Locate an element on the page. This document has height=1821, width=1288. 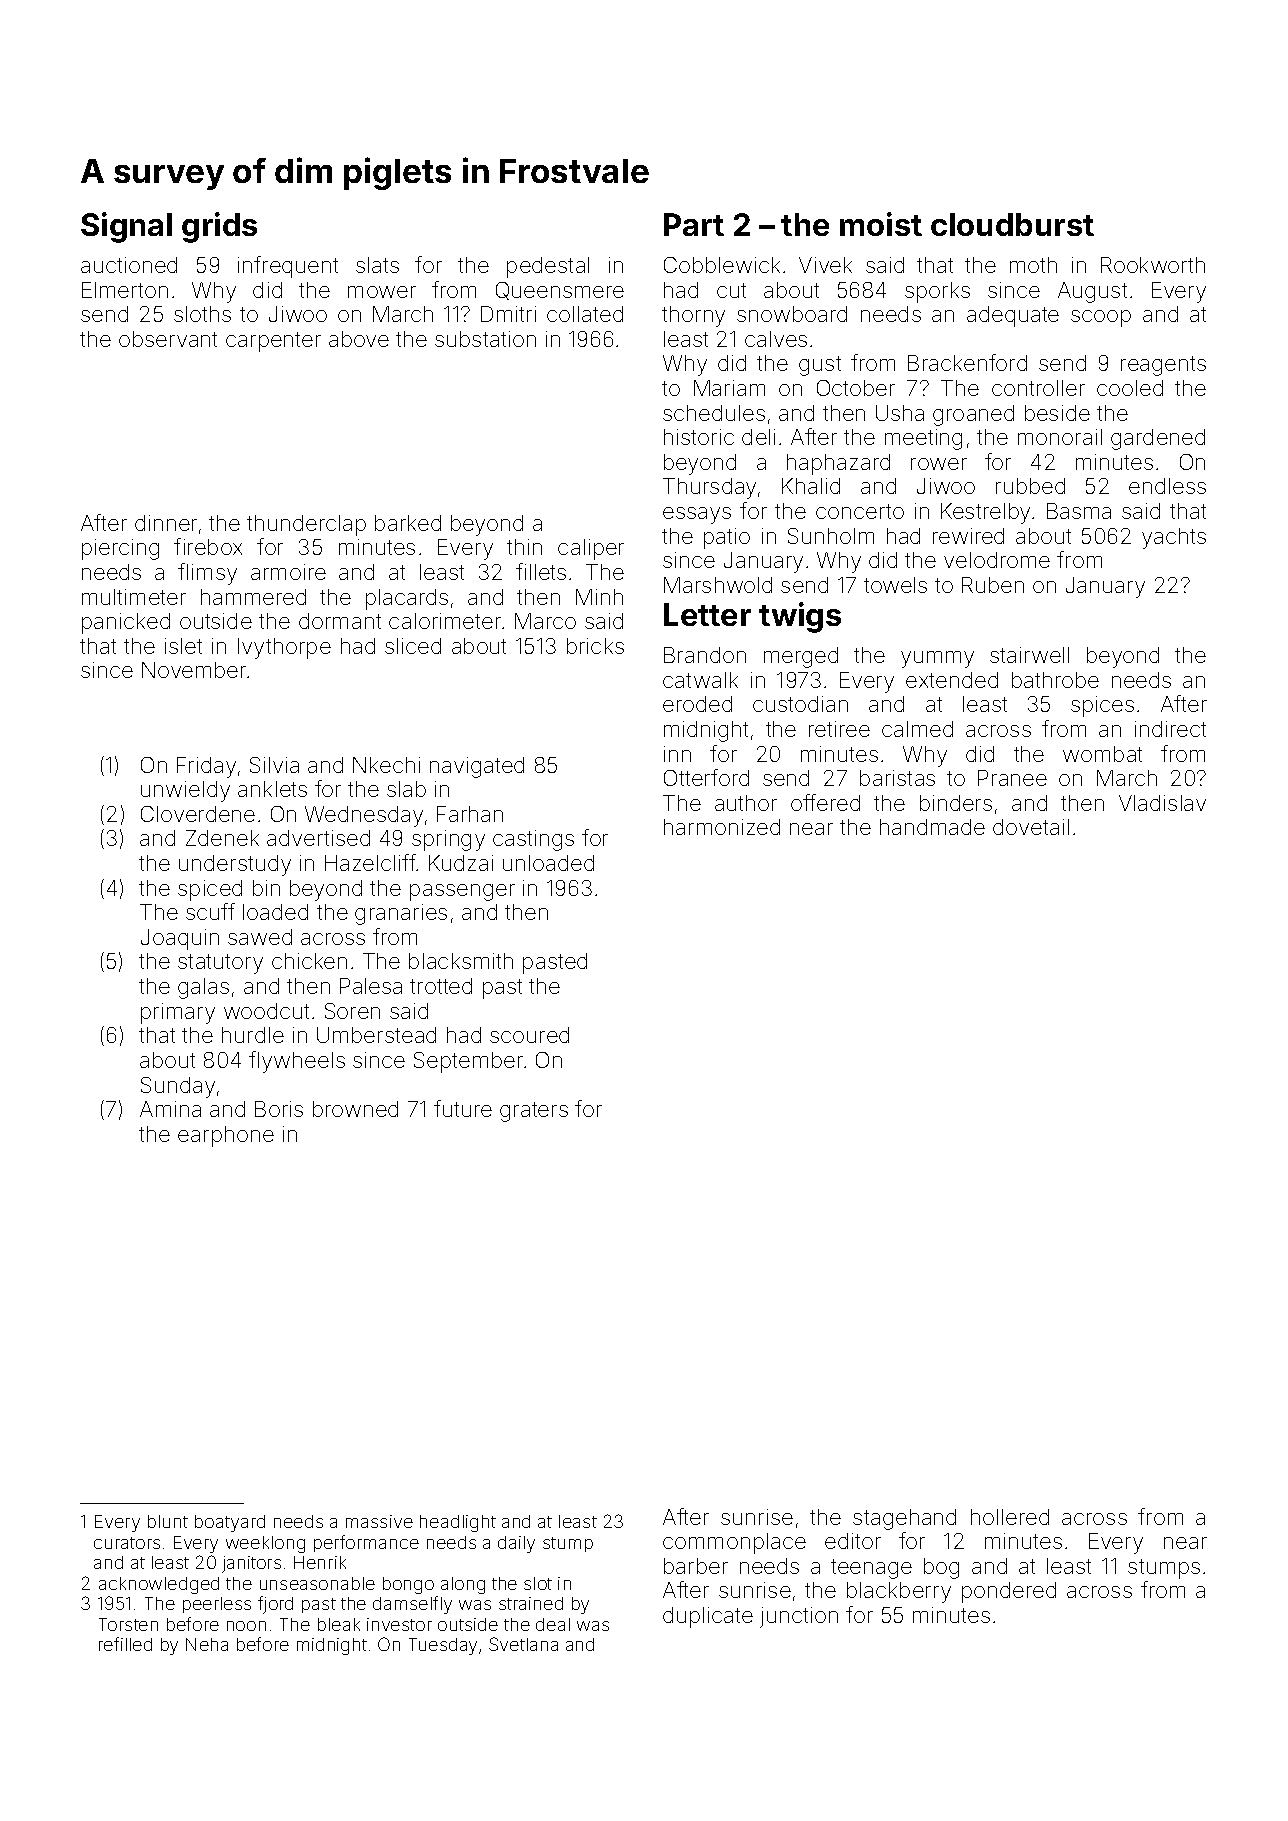
bongo is located at coordinates (408, 1585).
